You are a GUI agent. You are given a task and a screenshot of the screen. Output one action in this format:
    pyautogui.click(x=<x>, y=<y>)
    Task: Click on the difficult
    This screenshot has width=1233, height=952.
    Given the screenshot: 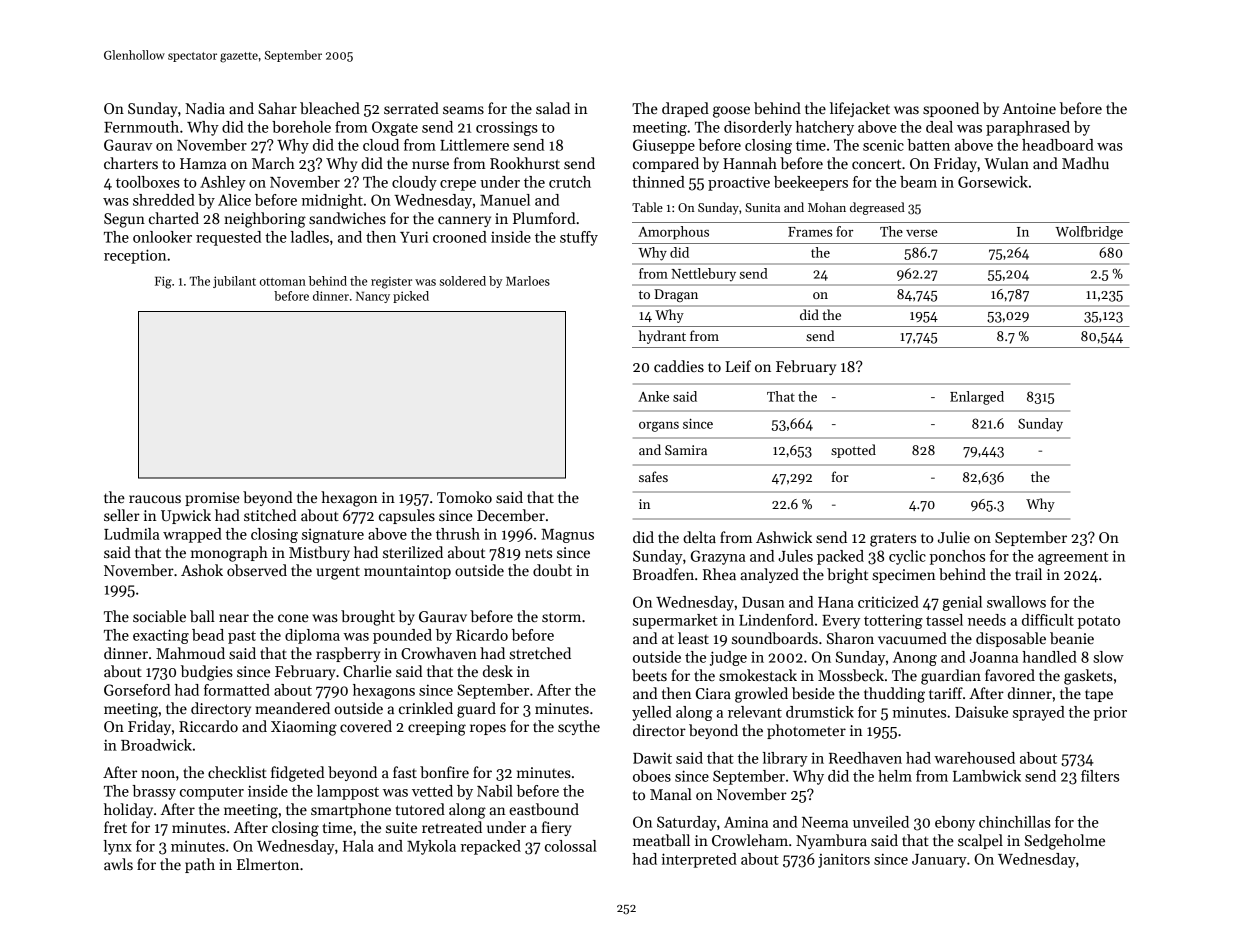 What is the action you would take?
    pyautogui.click(x=1048, y=620)
